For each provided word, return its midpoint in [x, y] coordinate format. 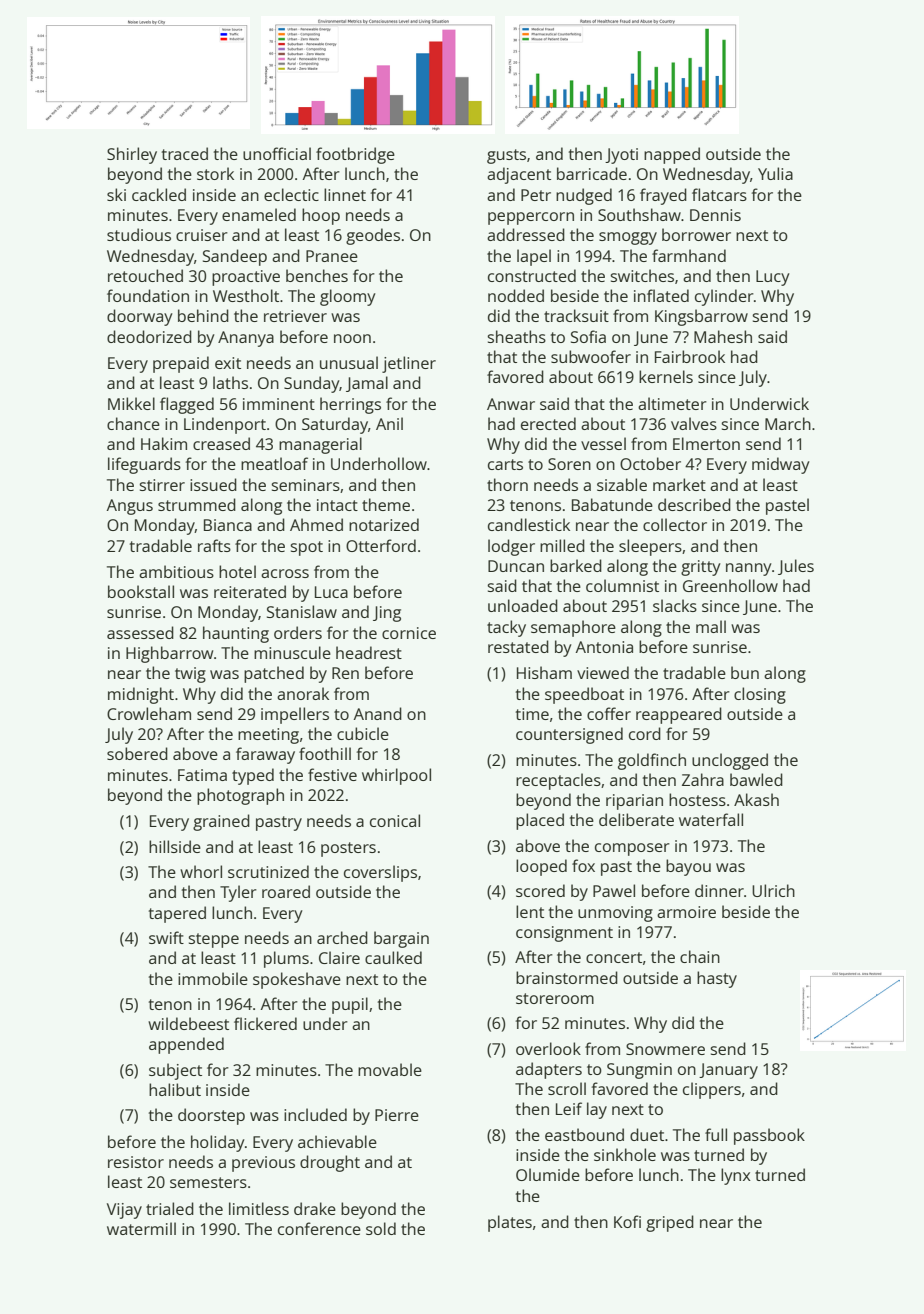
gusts [506, 156]
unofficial [277, 153]
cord [645, 733]
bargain [401, 939]
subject [175, 1071]
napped [672, 155]
